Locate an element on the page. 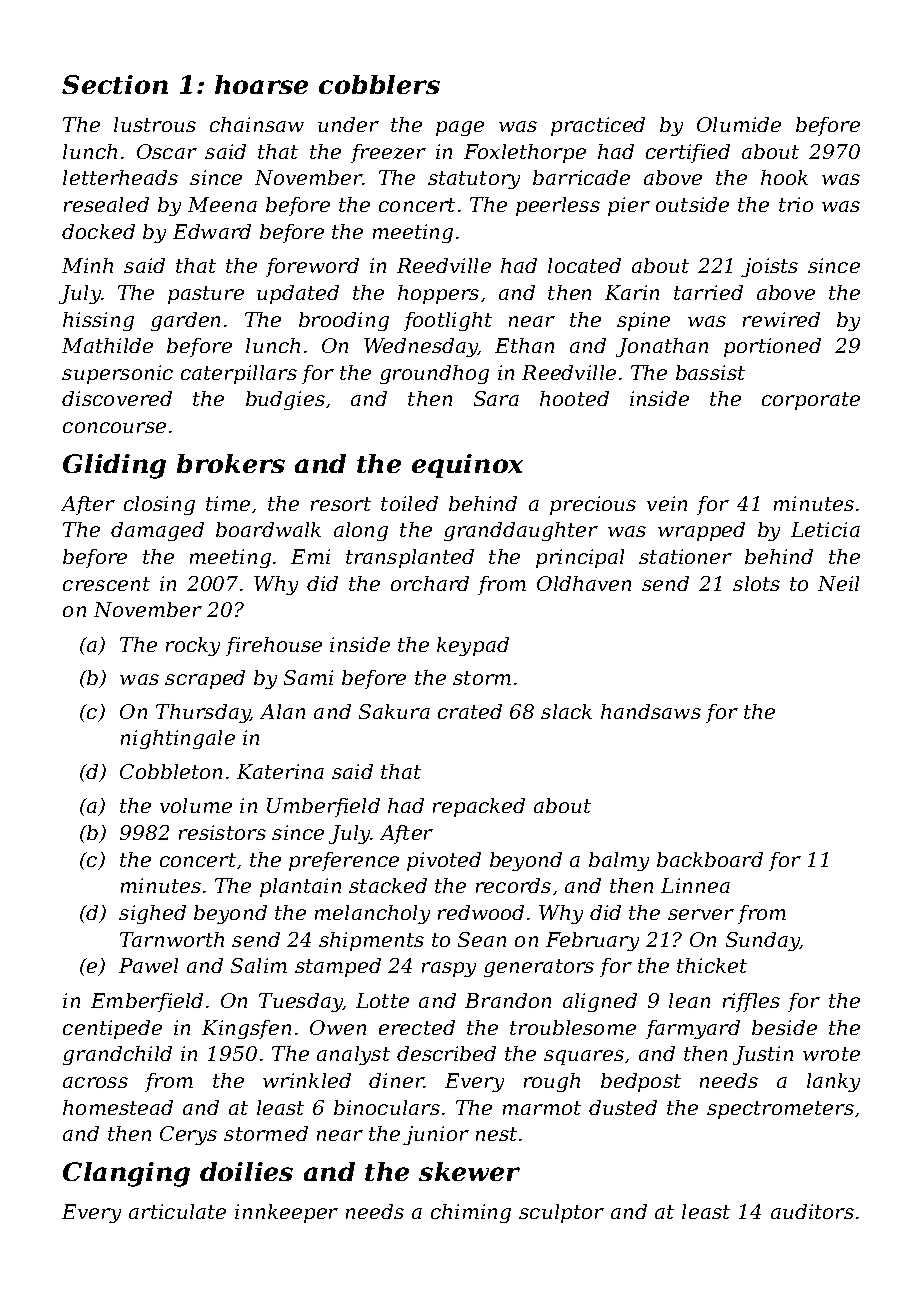 This image has width=924, height=1308. hoppers is located at coordinates (438, 294).
